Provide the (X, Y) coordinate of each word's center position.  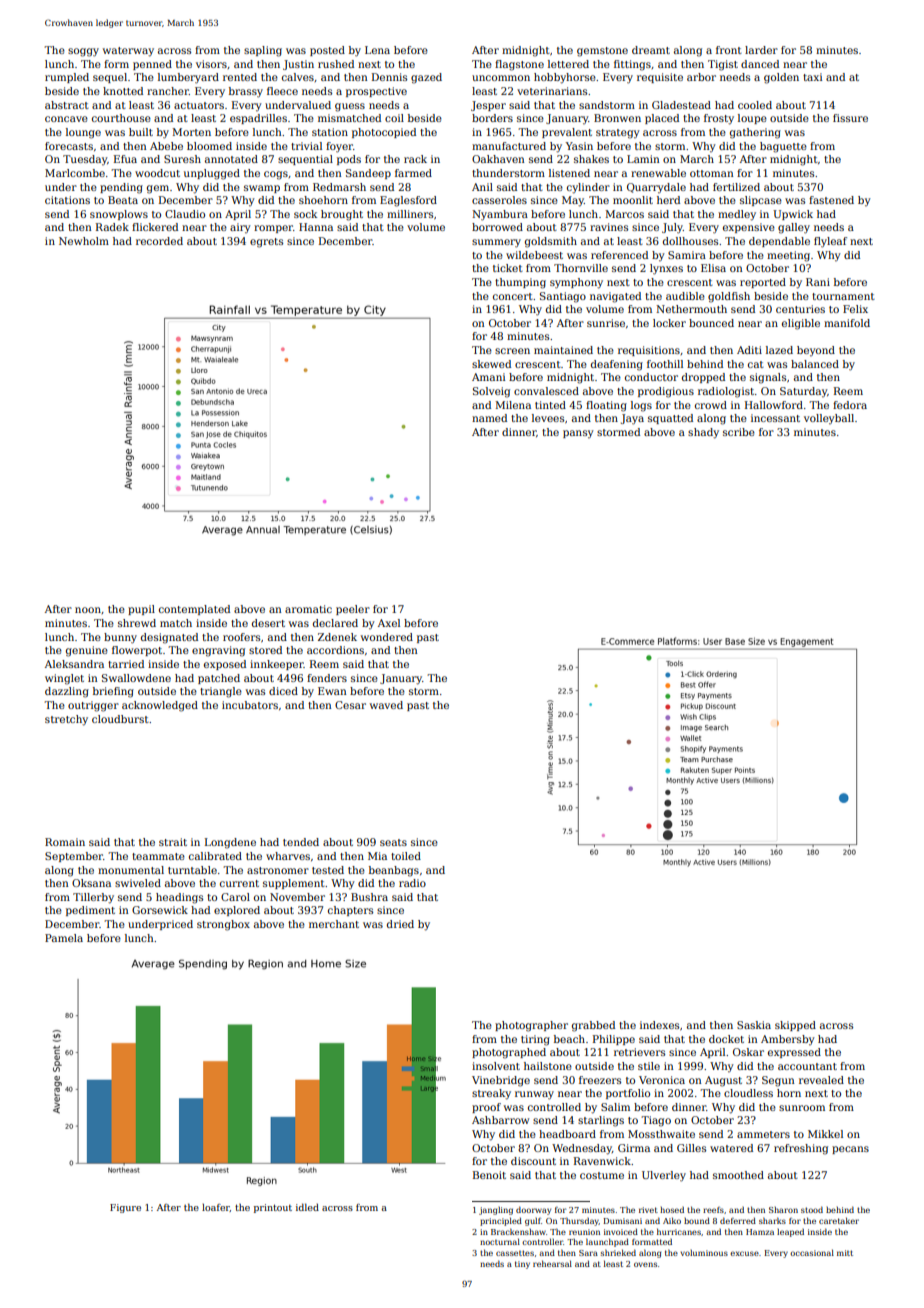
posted (327, 51)
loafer (216, 1208)
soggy (83, 52)
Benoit (489, 1175)
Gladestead (681, 105)
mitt (845, 1253)
